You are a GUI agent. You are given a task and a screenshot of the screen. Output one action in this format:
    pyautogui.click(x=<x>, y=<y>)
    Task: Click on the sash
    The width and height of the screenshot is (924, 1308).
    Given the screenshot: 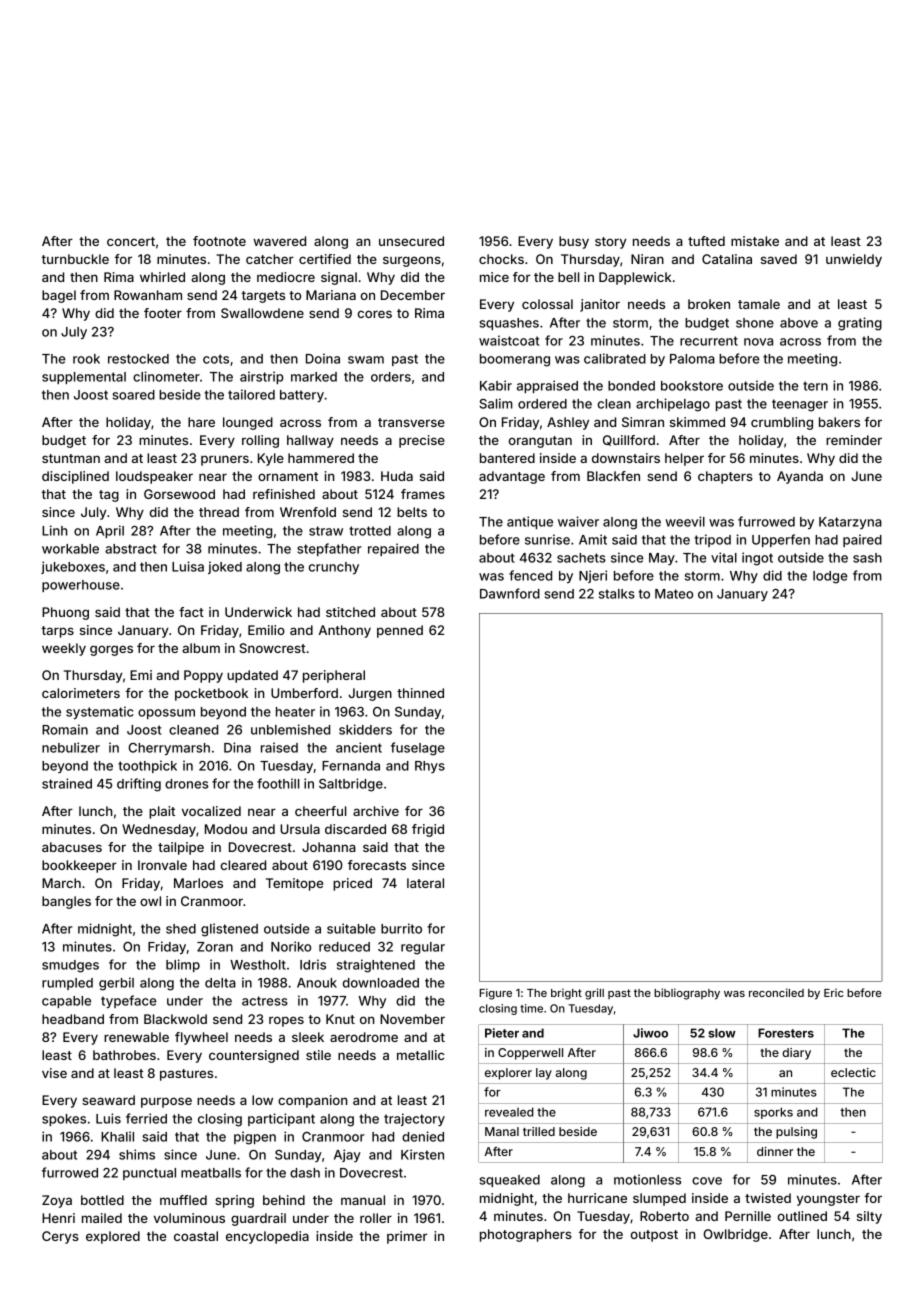 What is the action you would take?
    pyautogui.click(x=867, y=558)
